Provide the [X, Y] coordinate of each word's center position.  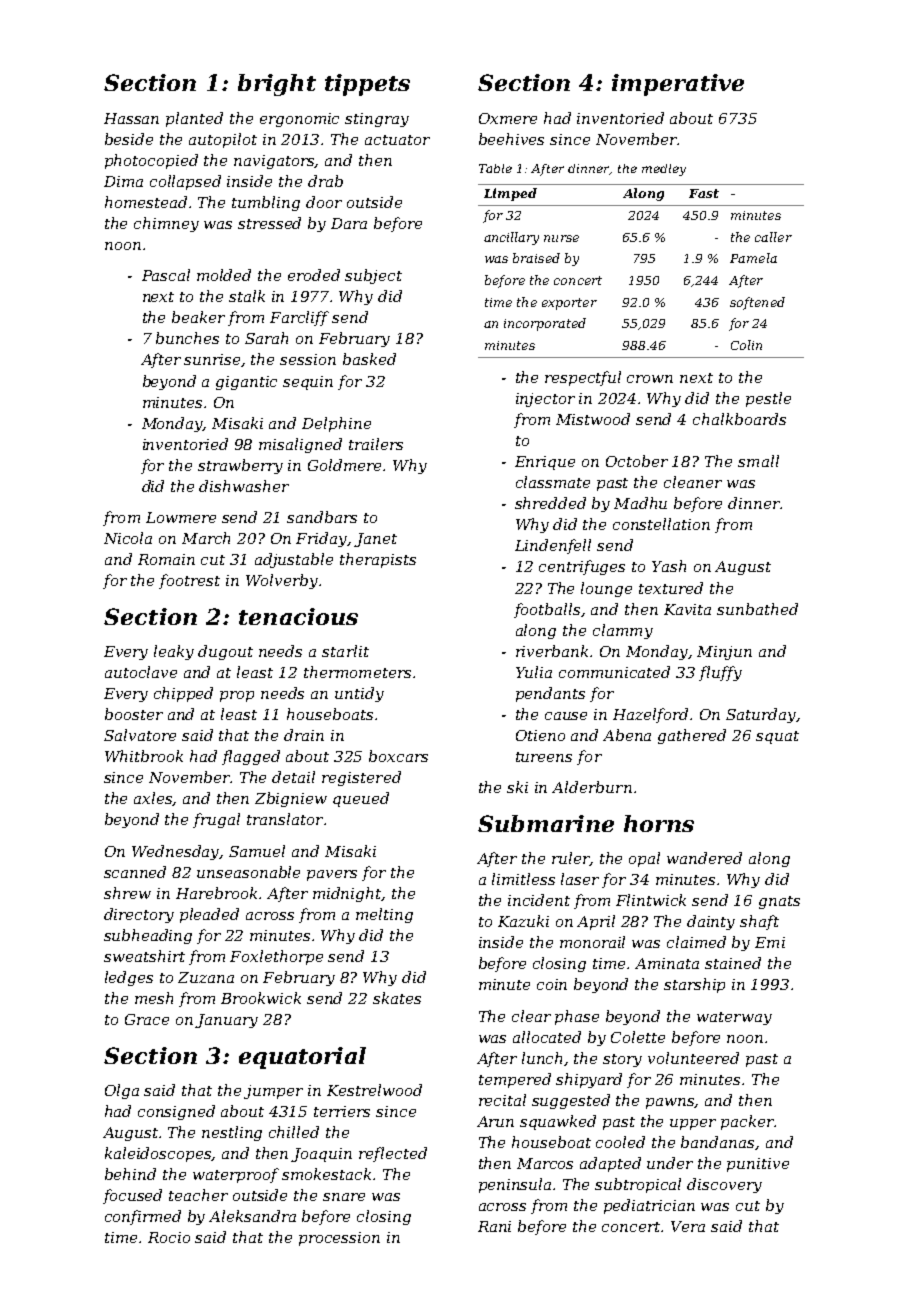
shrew [127, 893]
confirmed [143, 1217]
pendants [550, 694]
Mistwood [593, 419]
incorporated [545, 324]
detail [293, 777]
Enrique [545, 463]
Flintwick [651, 900]
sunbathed [757, 609]
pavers [332, 875]
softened [757, 303]
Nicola [128, 538]
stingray [377, 120]
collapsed [185, 182]
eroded [314, 275]
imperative [678, 85]
